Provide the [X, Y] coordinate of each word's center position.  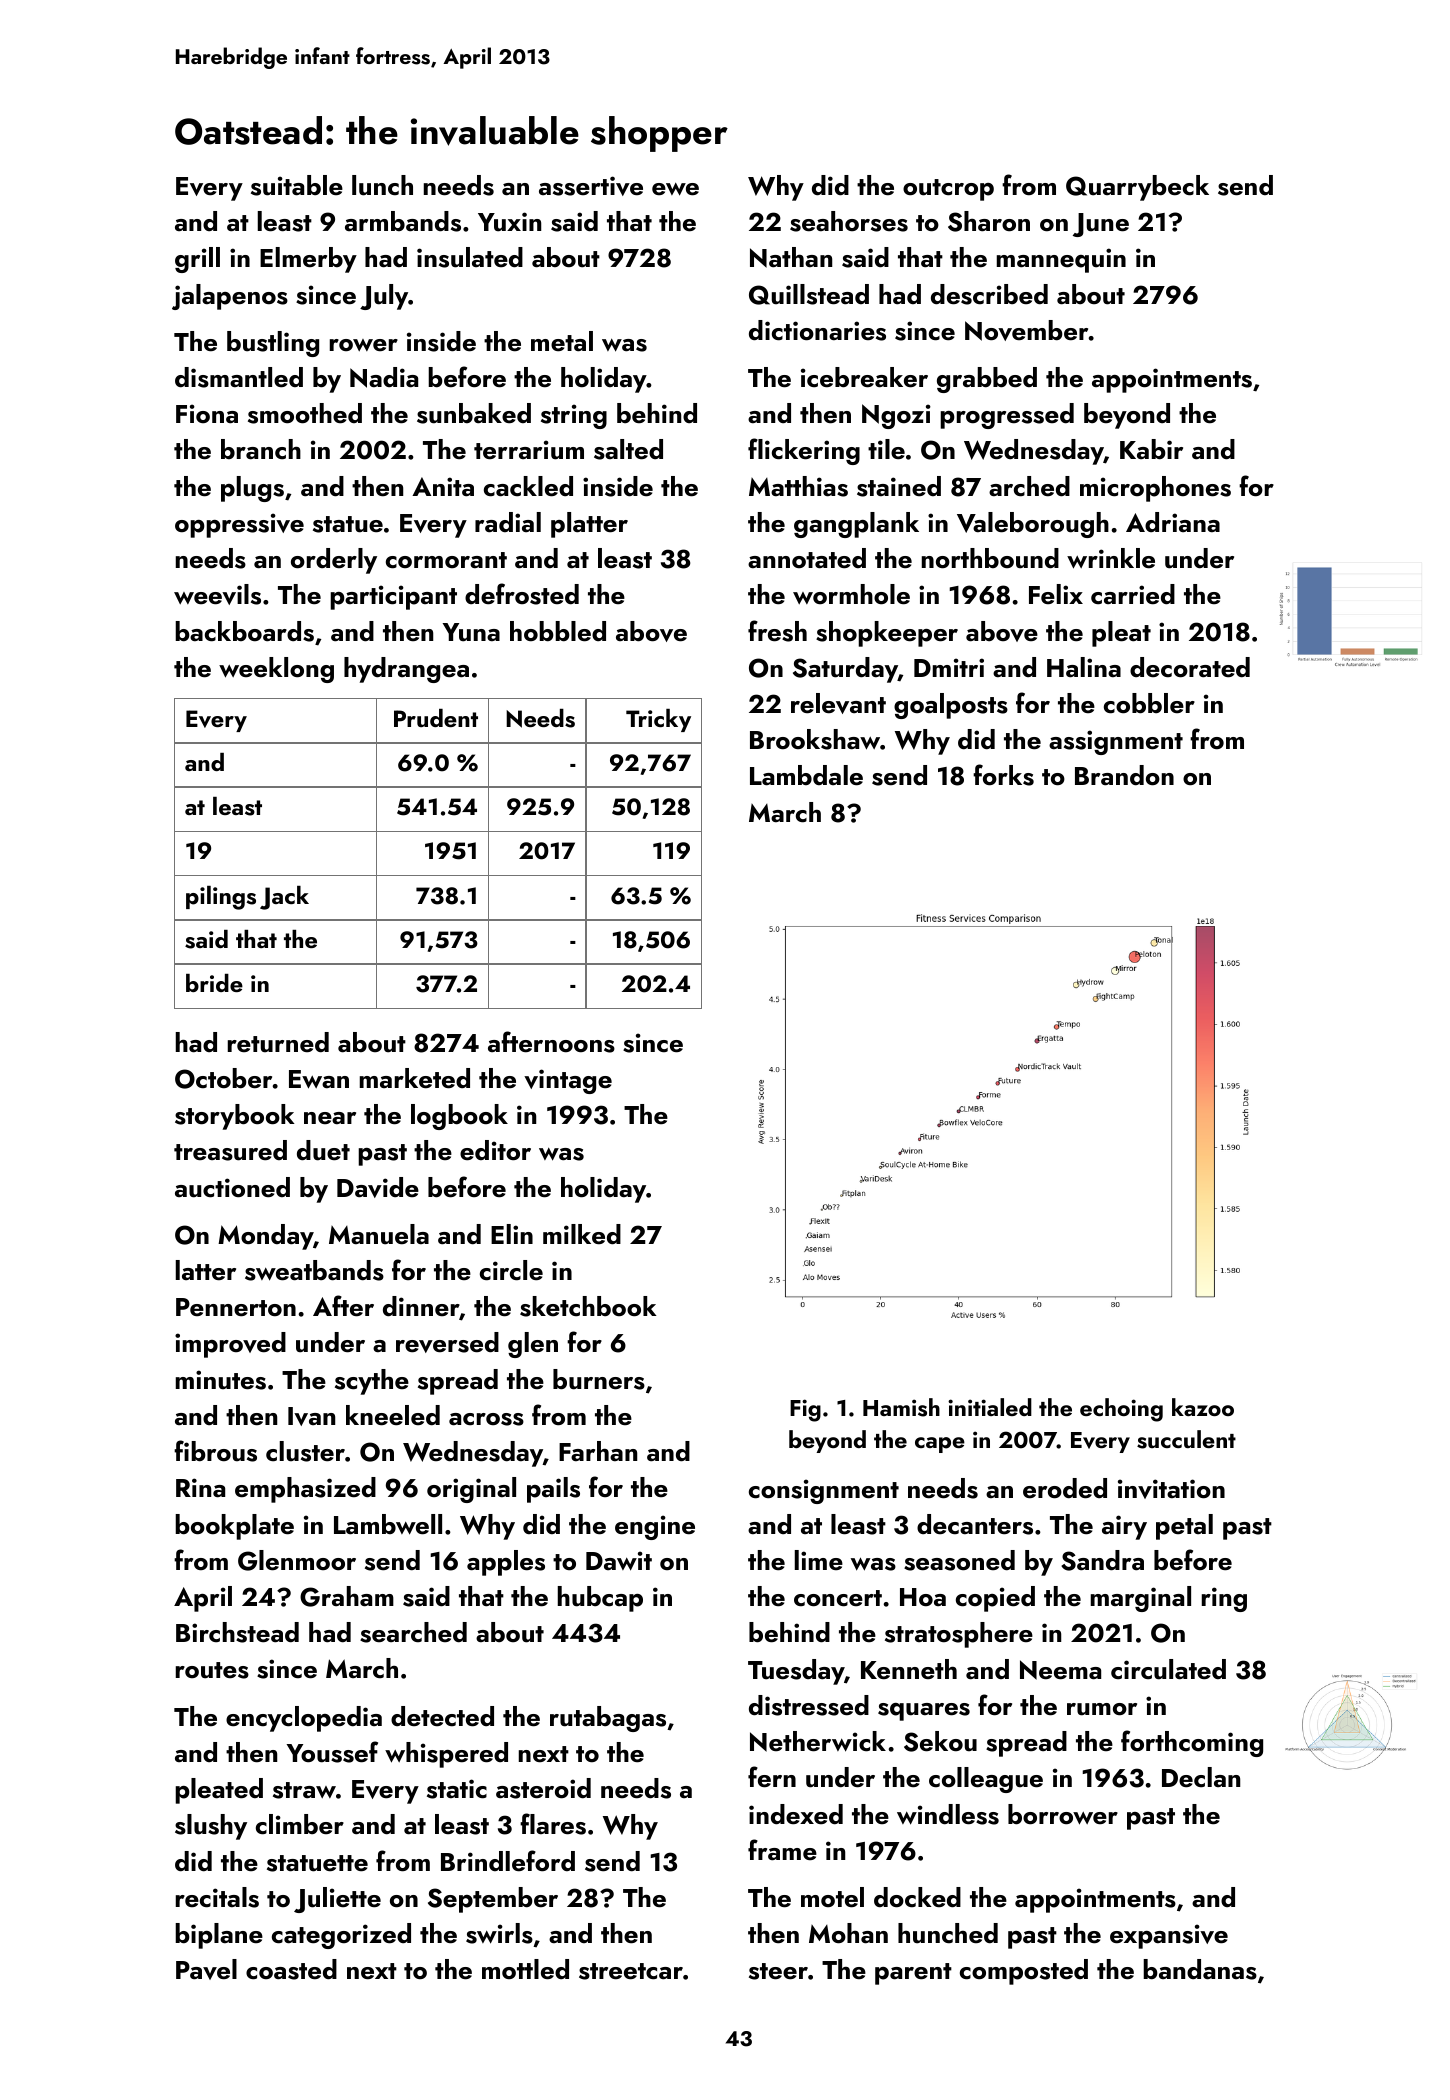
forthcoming [1192, 1743]
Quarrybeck [1137, 188]
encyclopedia [304, 1719]
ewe [675, 189]
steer [778, 1971]
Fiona [207, 414]
